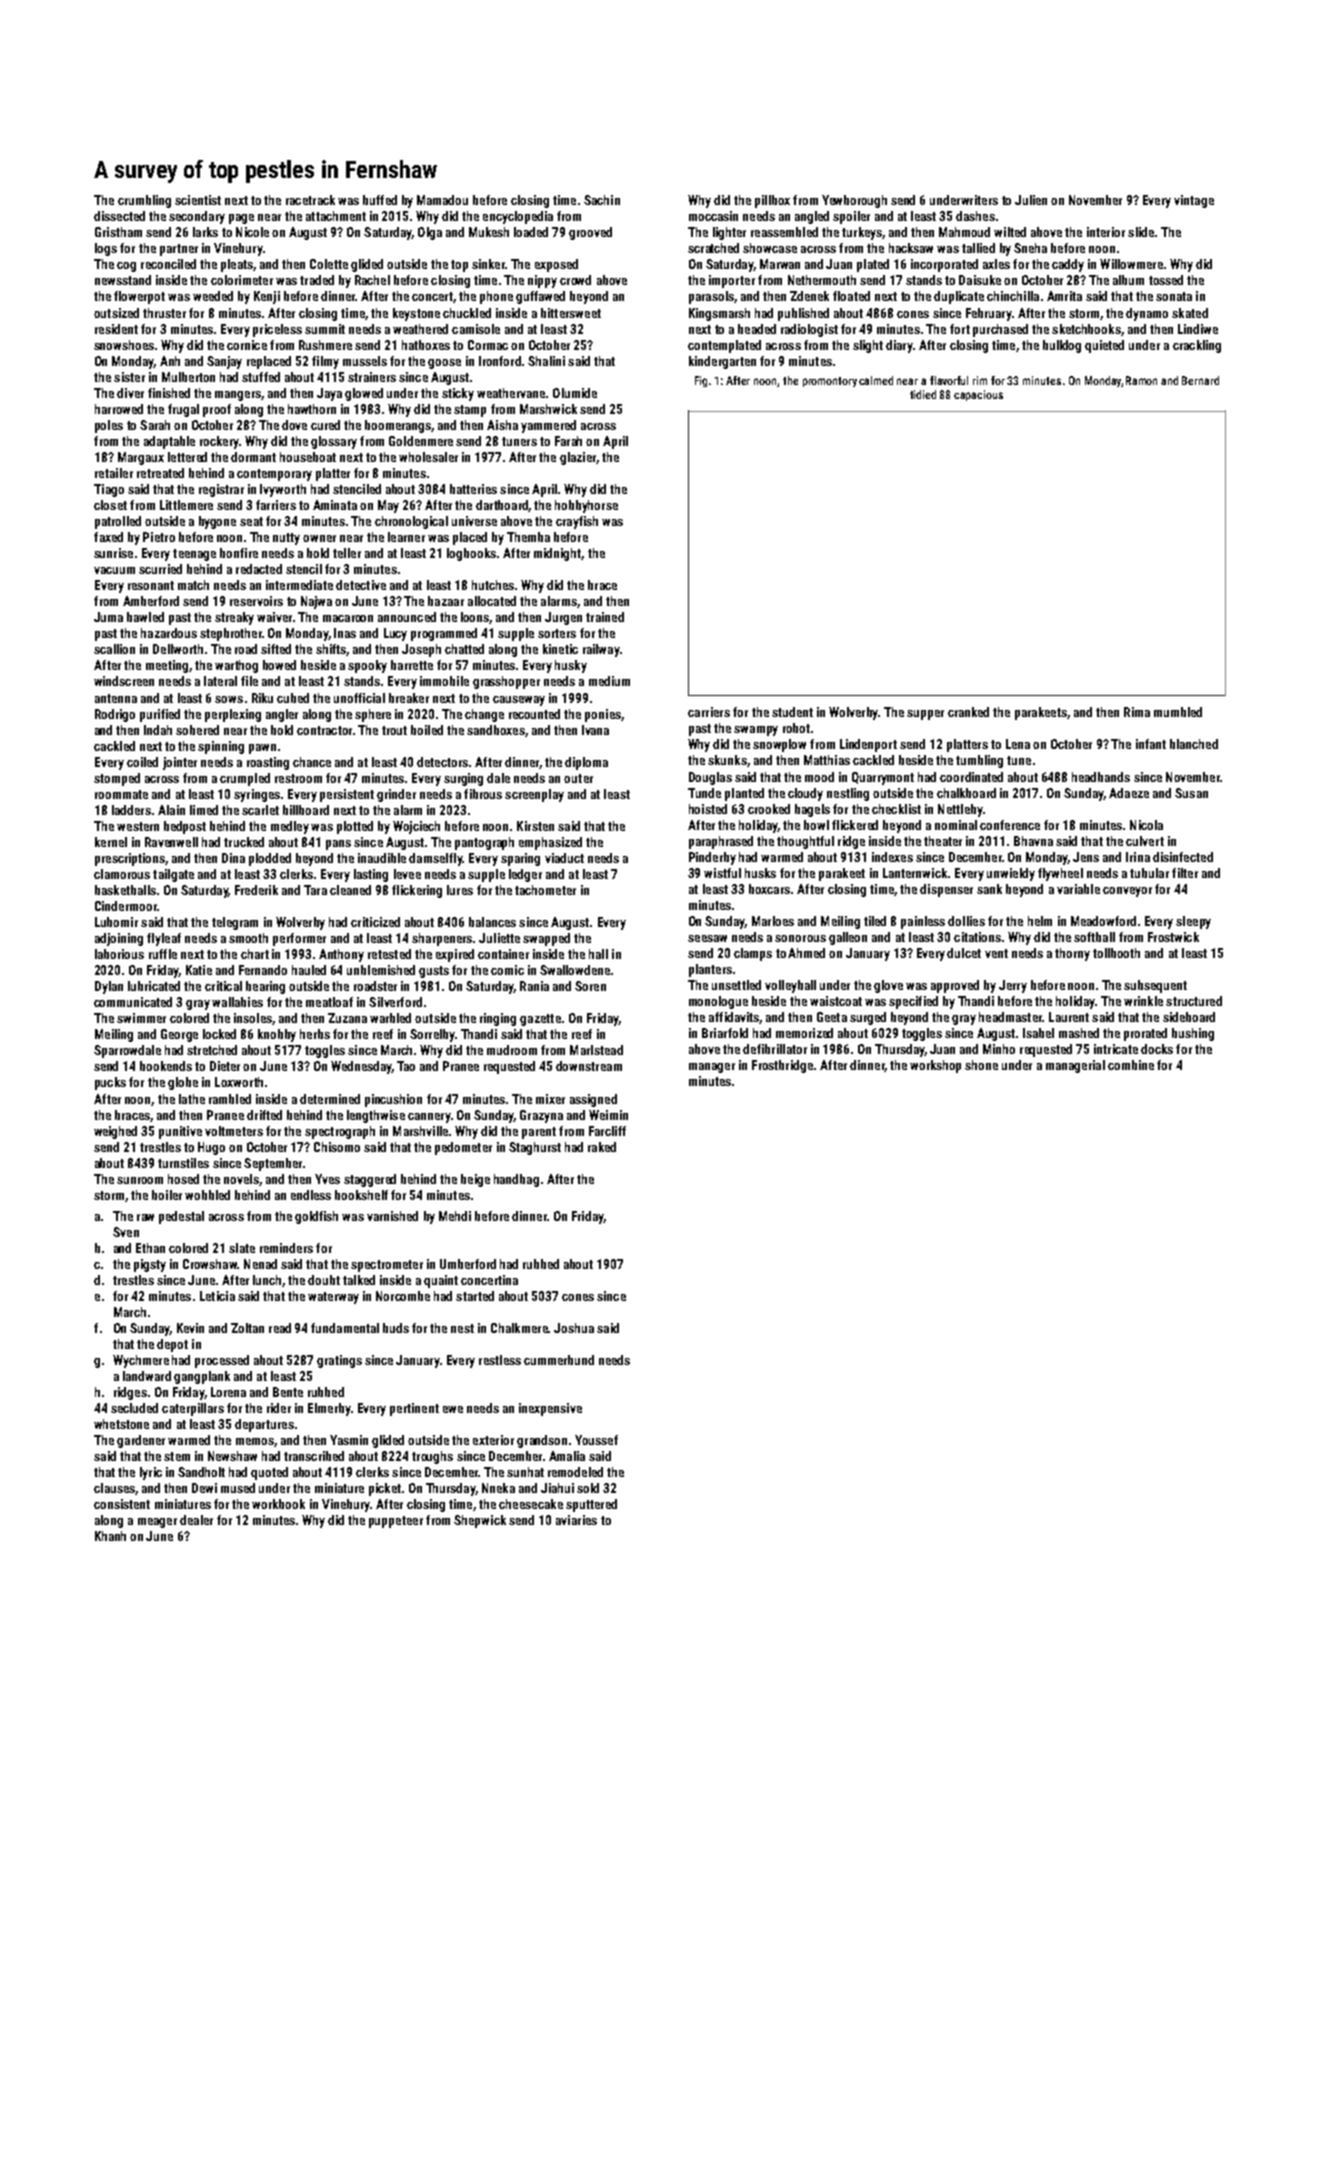 The height and width of the page is (2174, 1320). I want to click on pillbox, so click(772, 201).
